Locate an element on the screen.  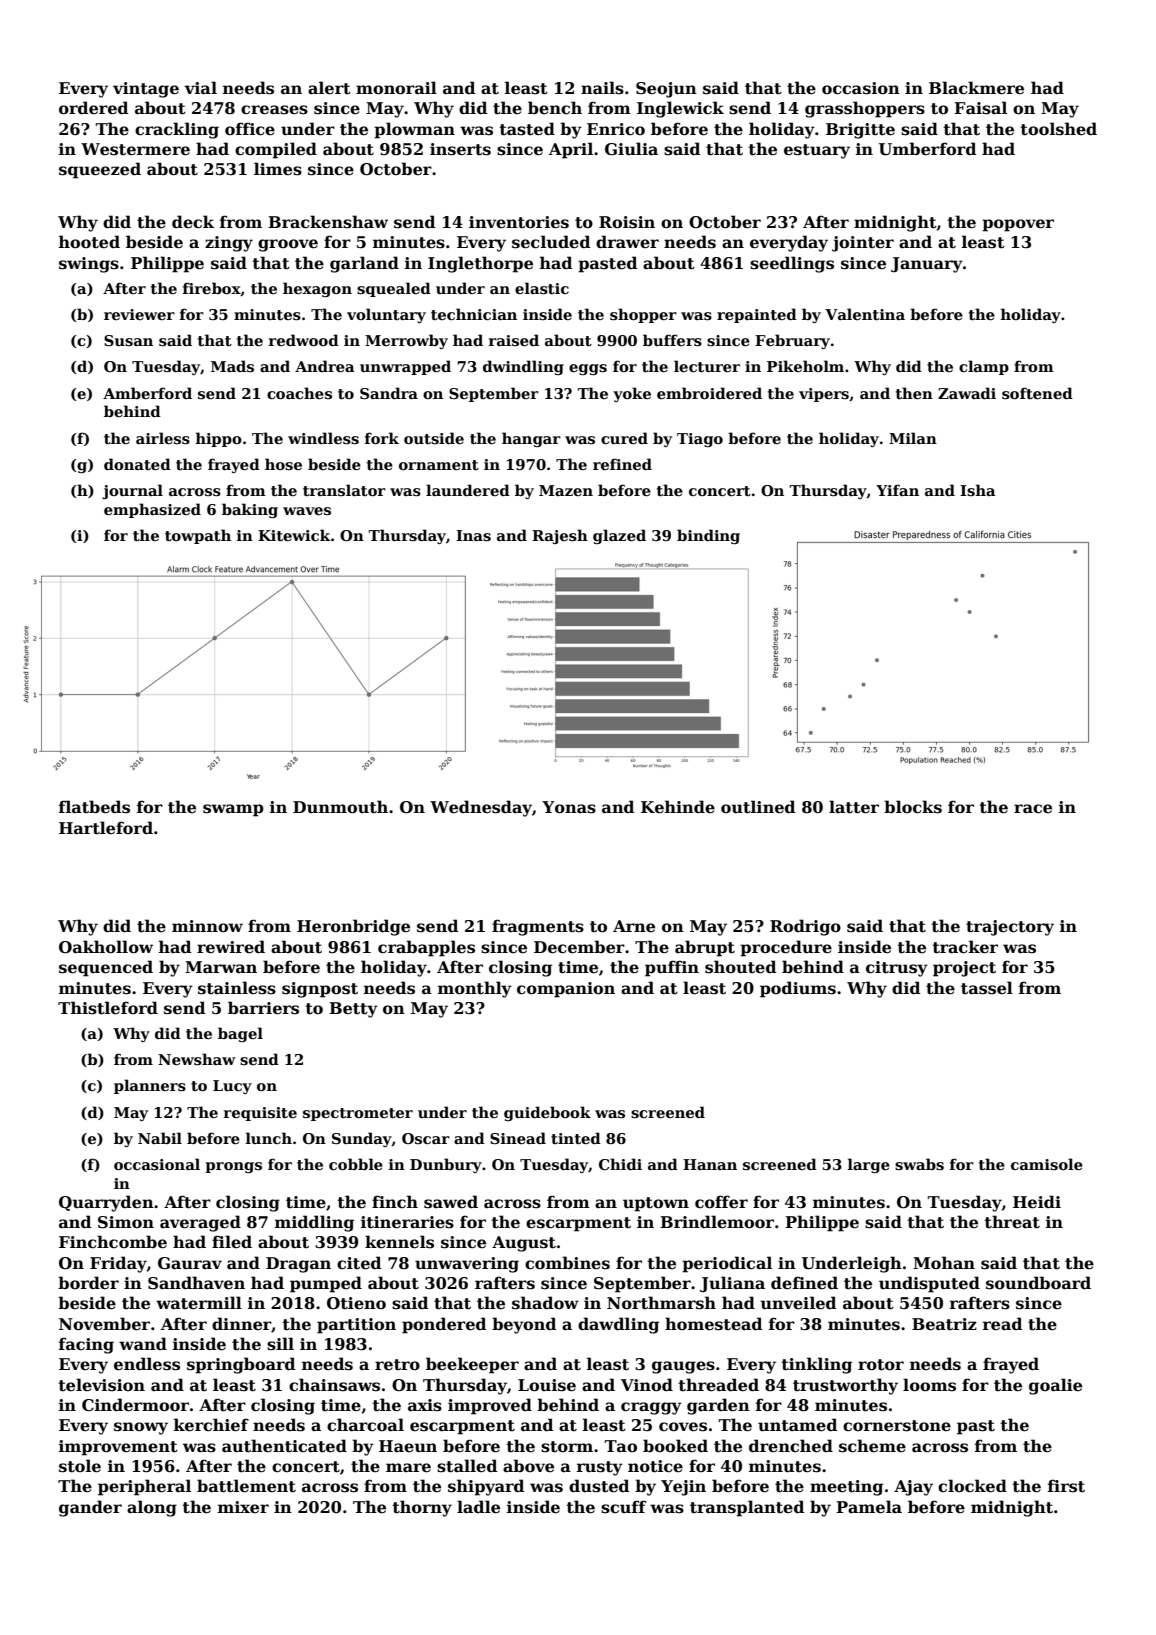
vintage is located at coordinates (146, 90).
